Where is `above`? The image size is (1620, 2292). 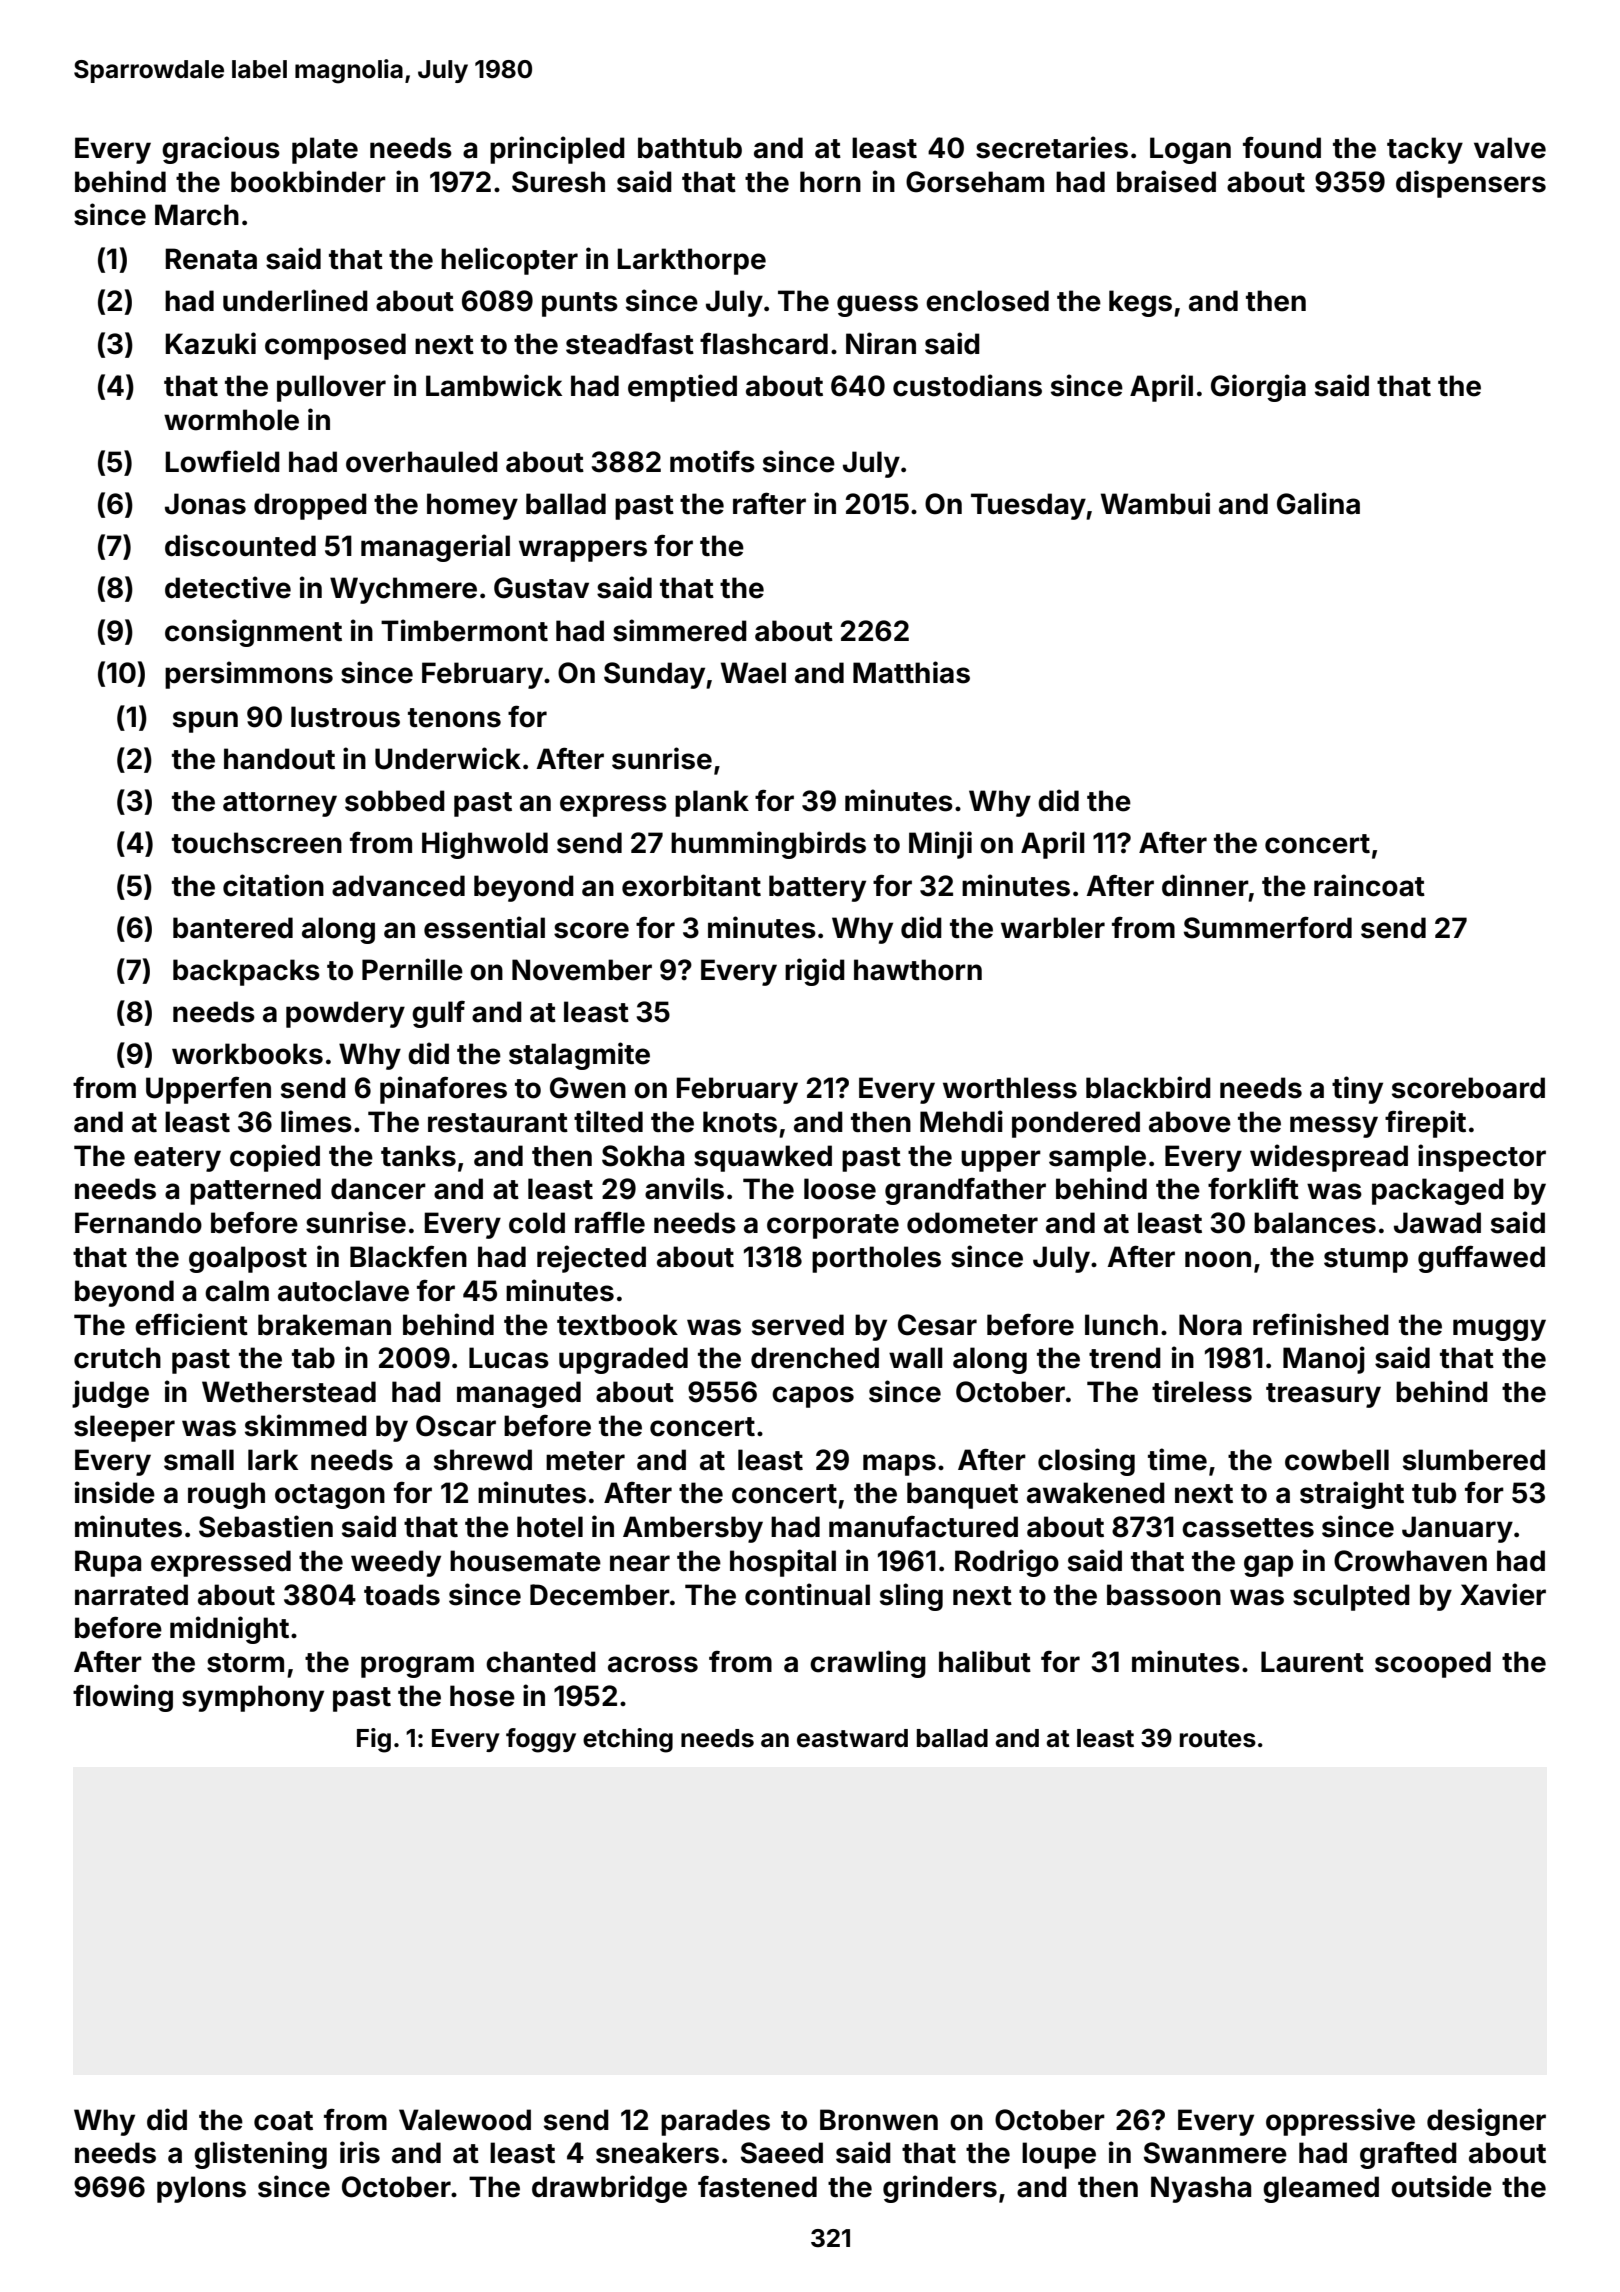 above is located at coordinates (1190, 1122).
